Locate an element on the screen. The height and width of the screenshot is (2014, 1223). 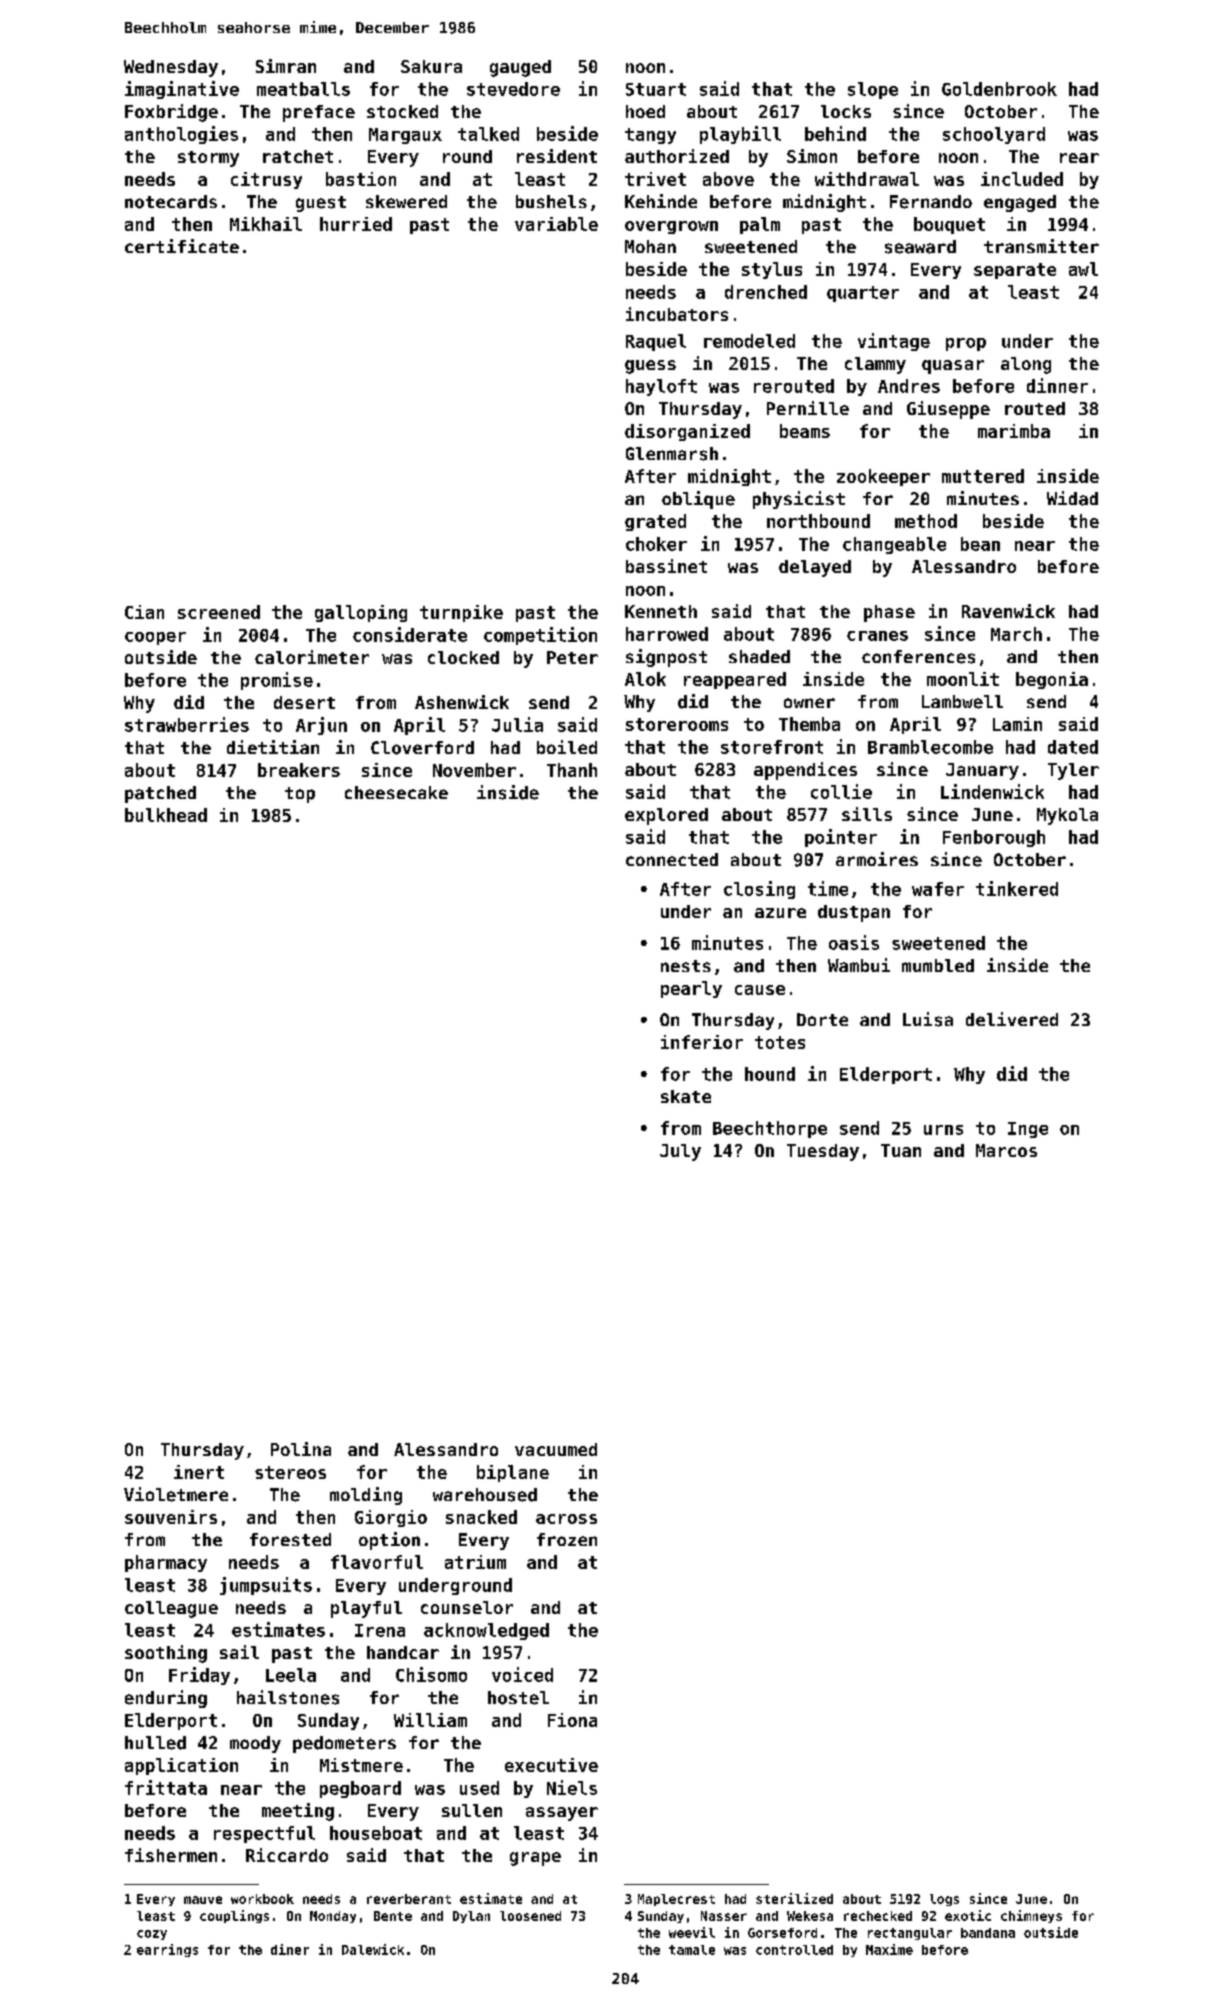
Fiona is located at coordinates (572, 1720).
